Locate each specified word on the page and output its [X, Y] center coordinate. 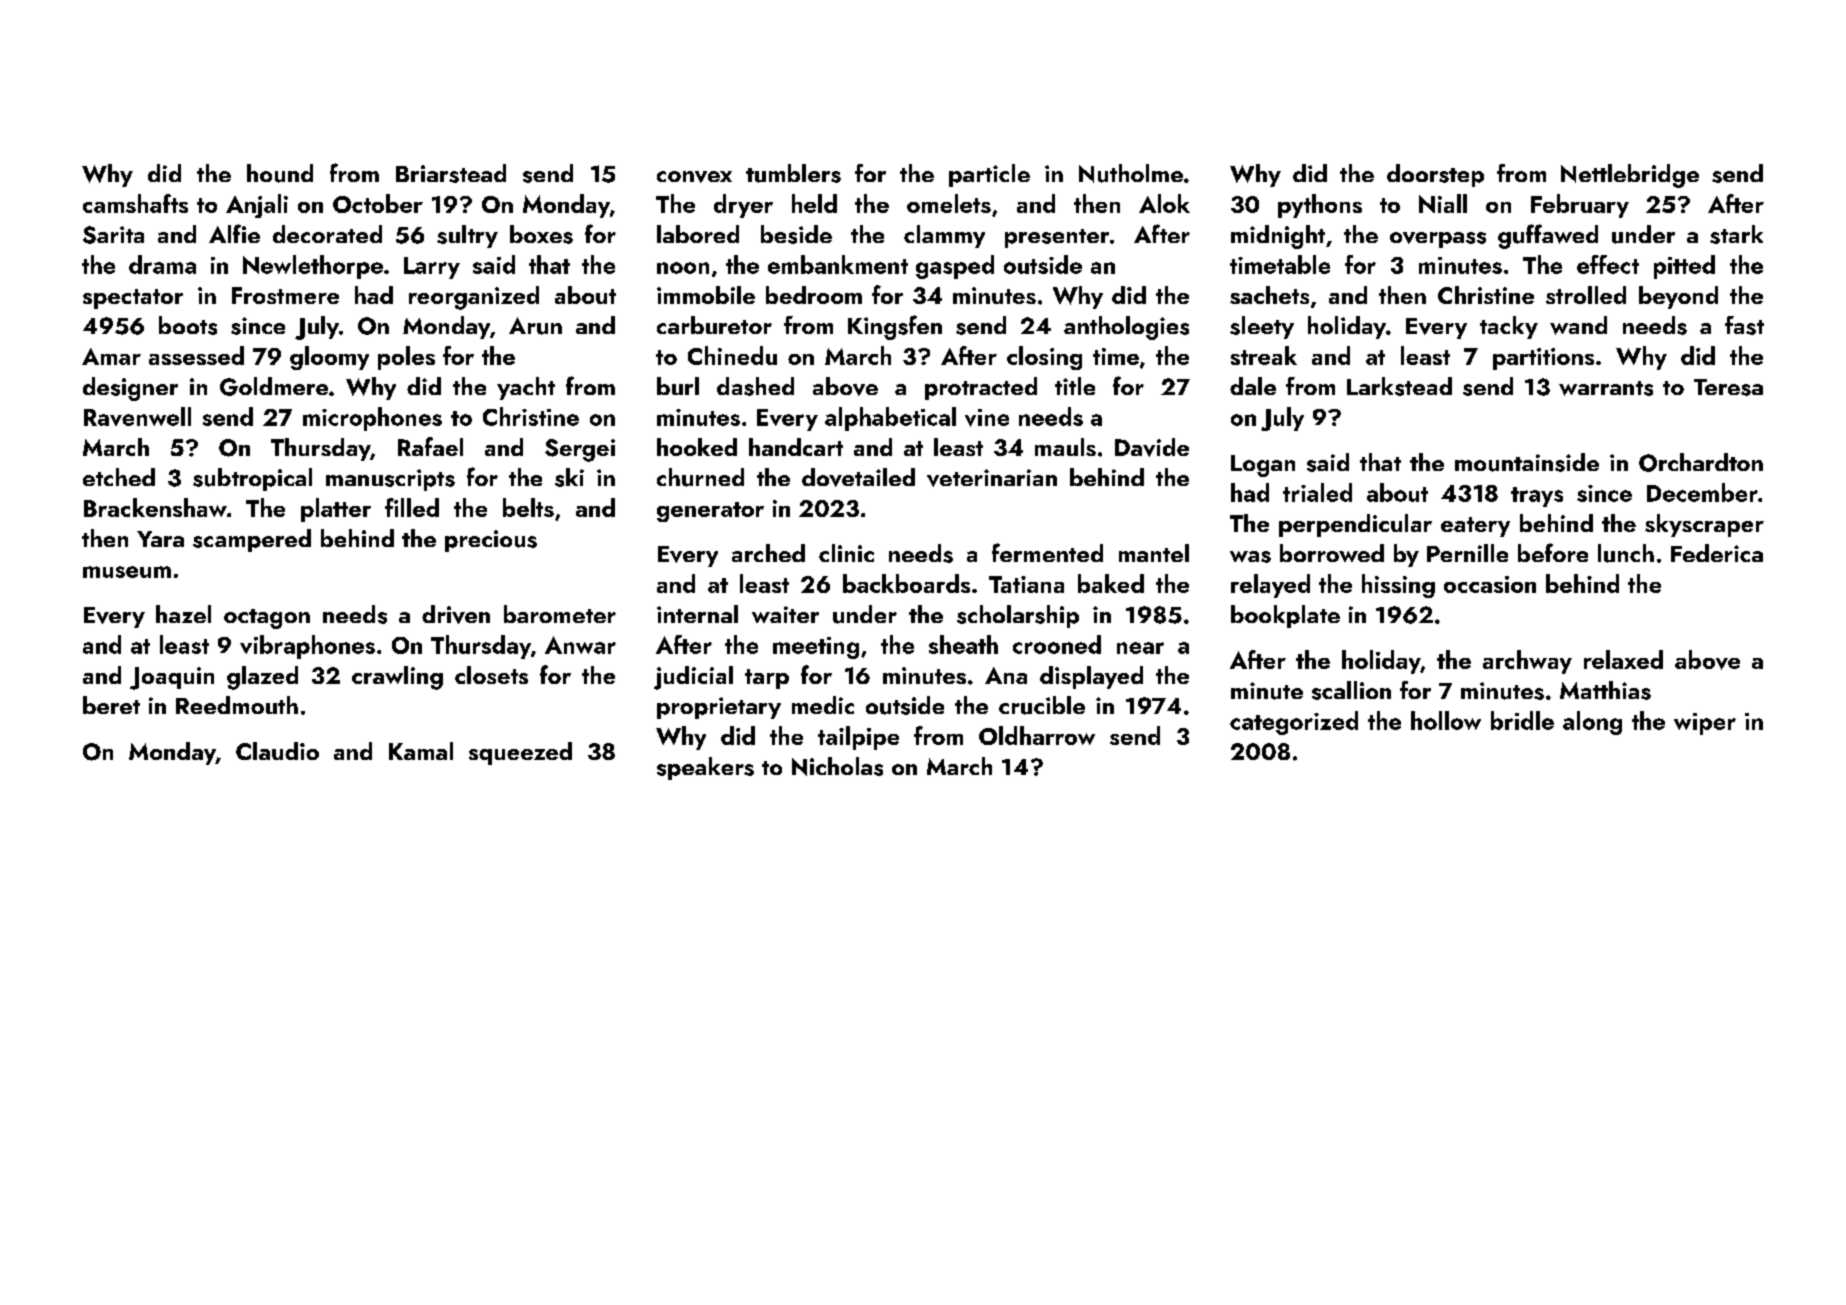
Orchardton [1701, 462]
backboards [906, 583]
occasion [1490, 584]
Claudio [277, 751]
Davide [1152, 447]
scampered [252, 540]
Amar [111, 356]
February [1580, 206]
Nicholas [837, 766]
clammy [944, 236]
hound [280, 173]
